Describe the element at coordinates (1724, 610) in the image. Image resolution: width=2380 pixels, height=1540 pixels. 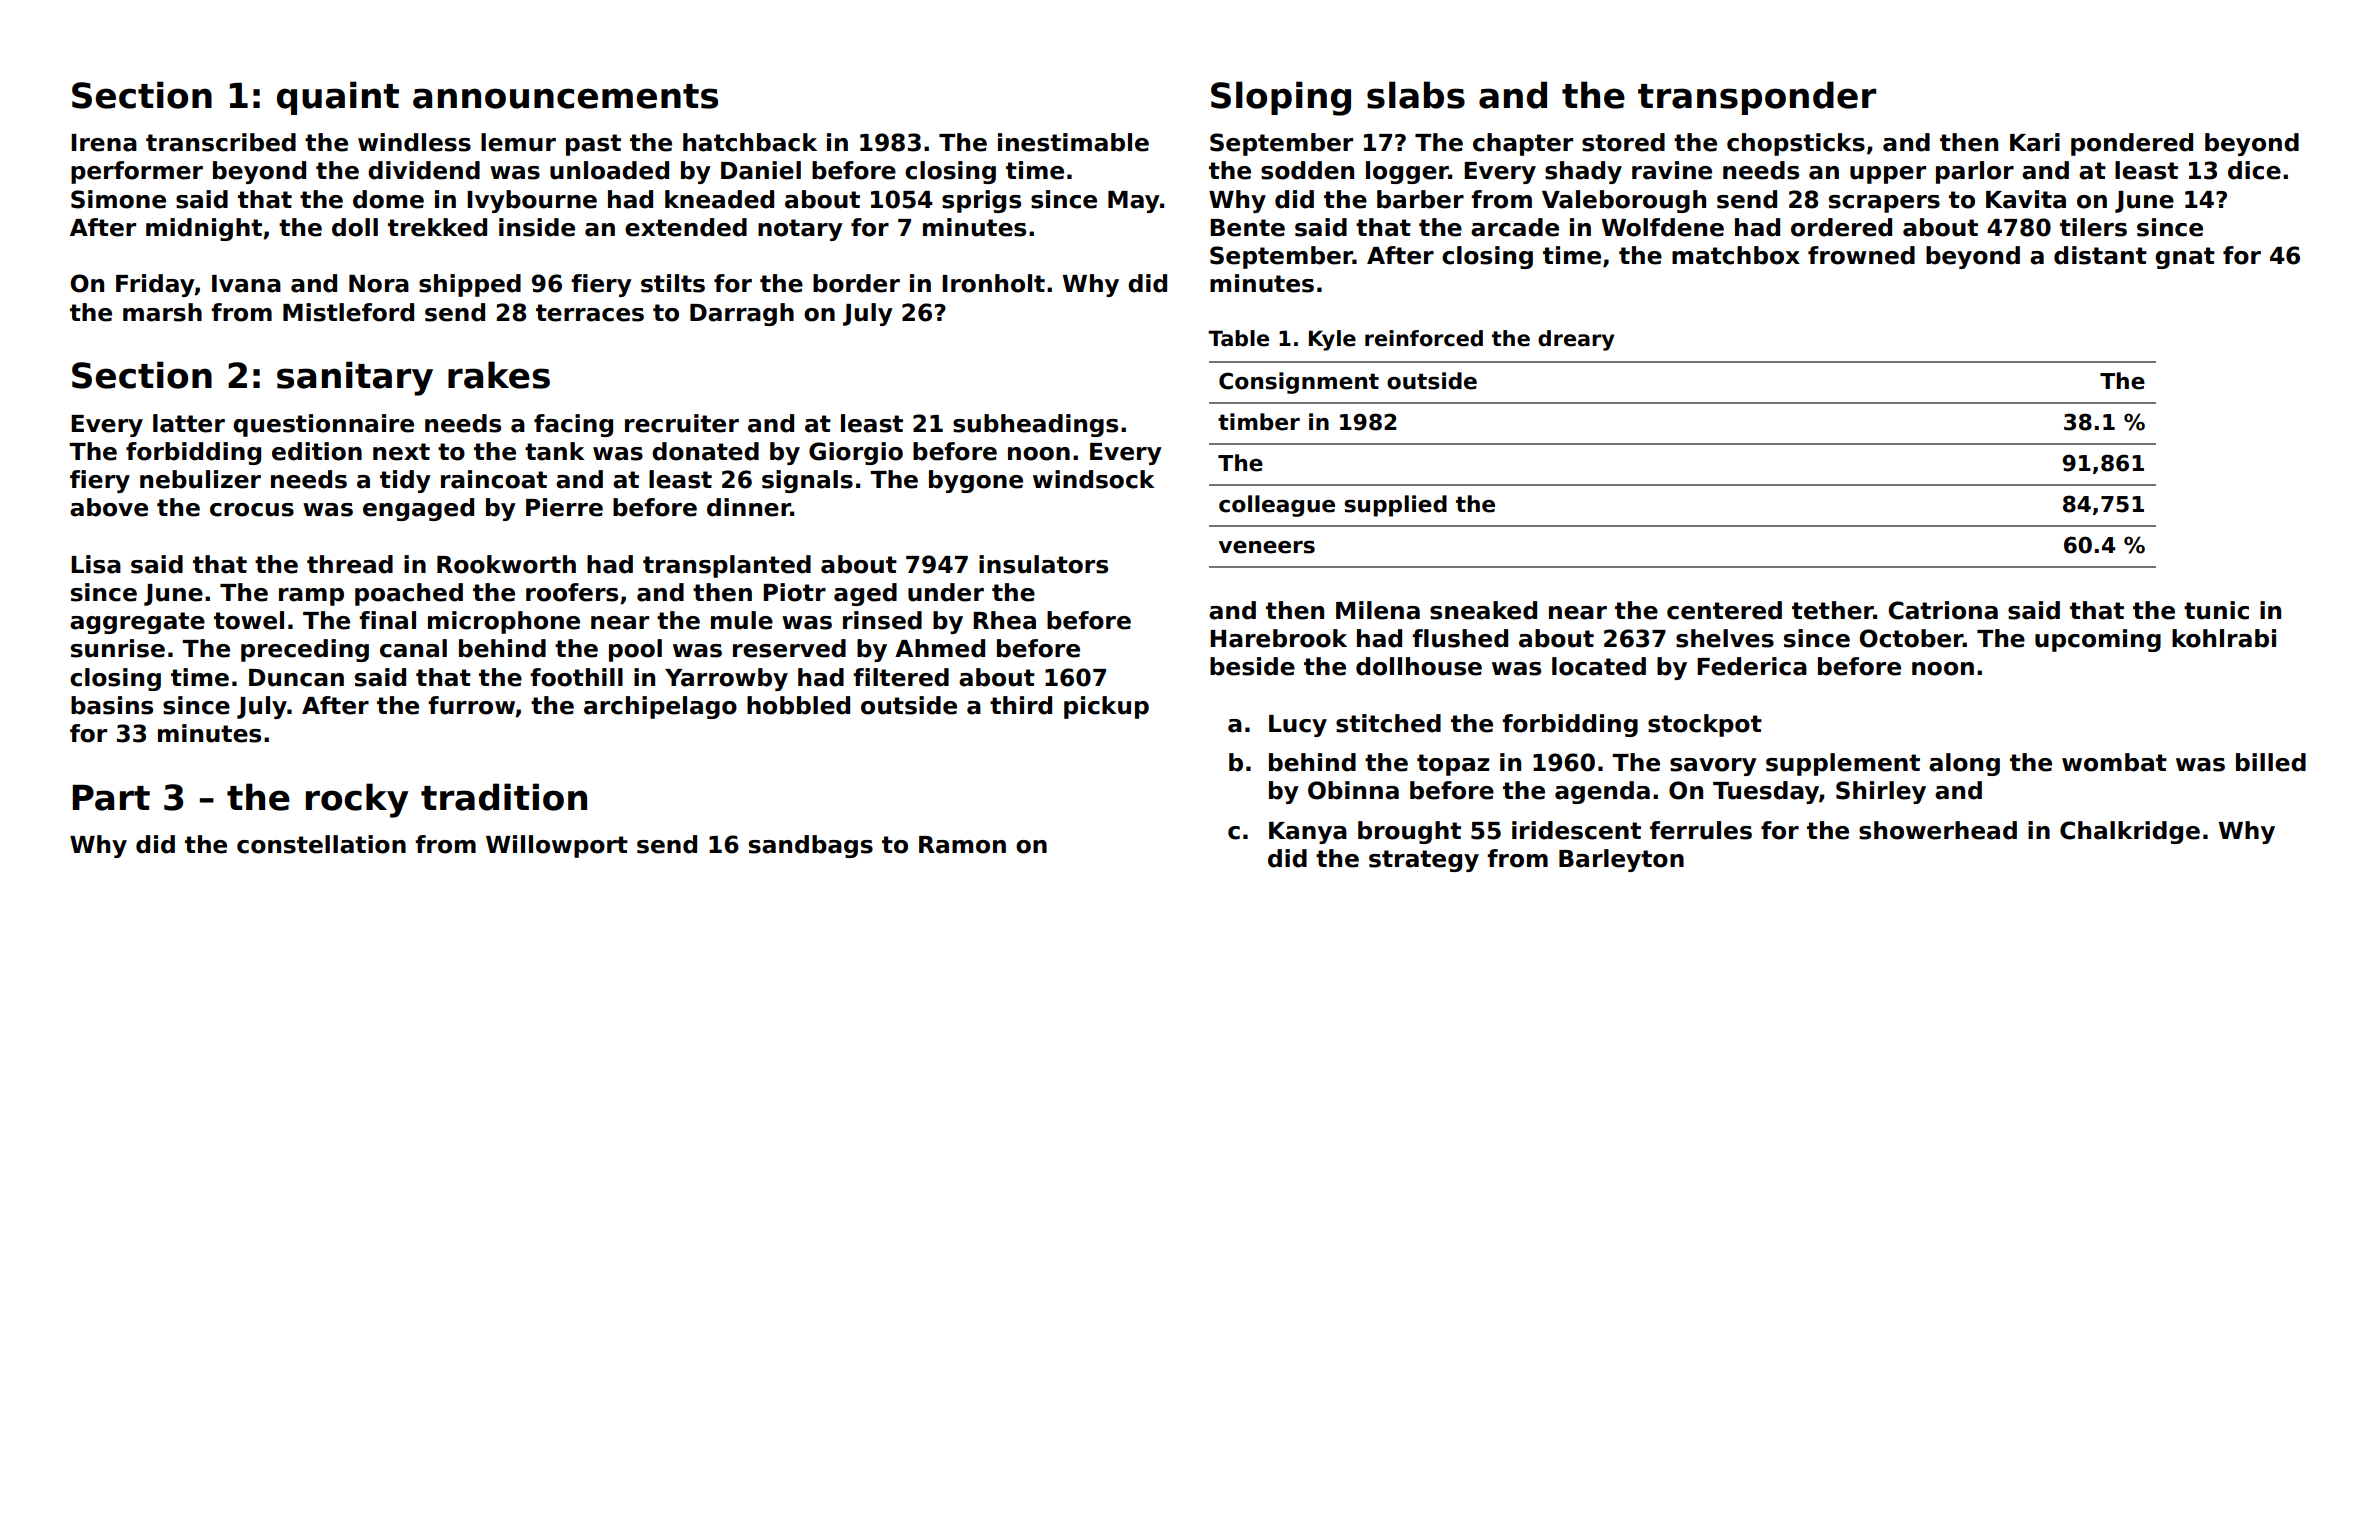
I see `centered` at that location.
